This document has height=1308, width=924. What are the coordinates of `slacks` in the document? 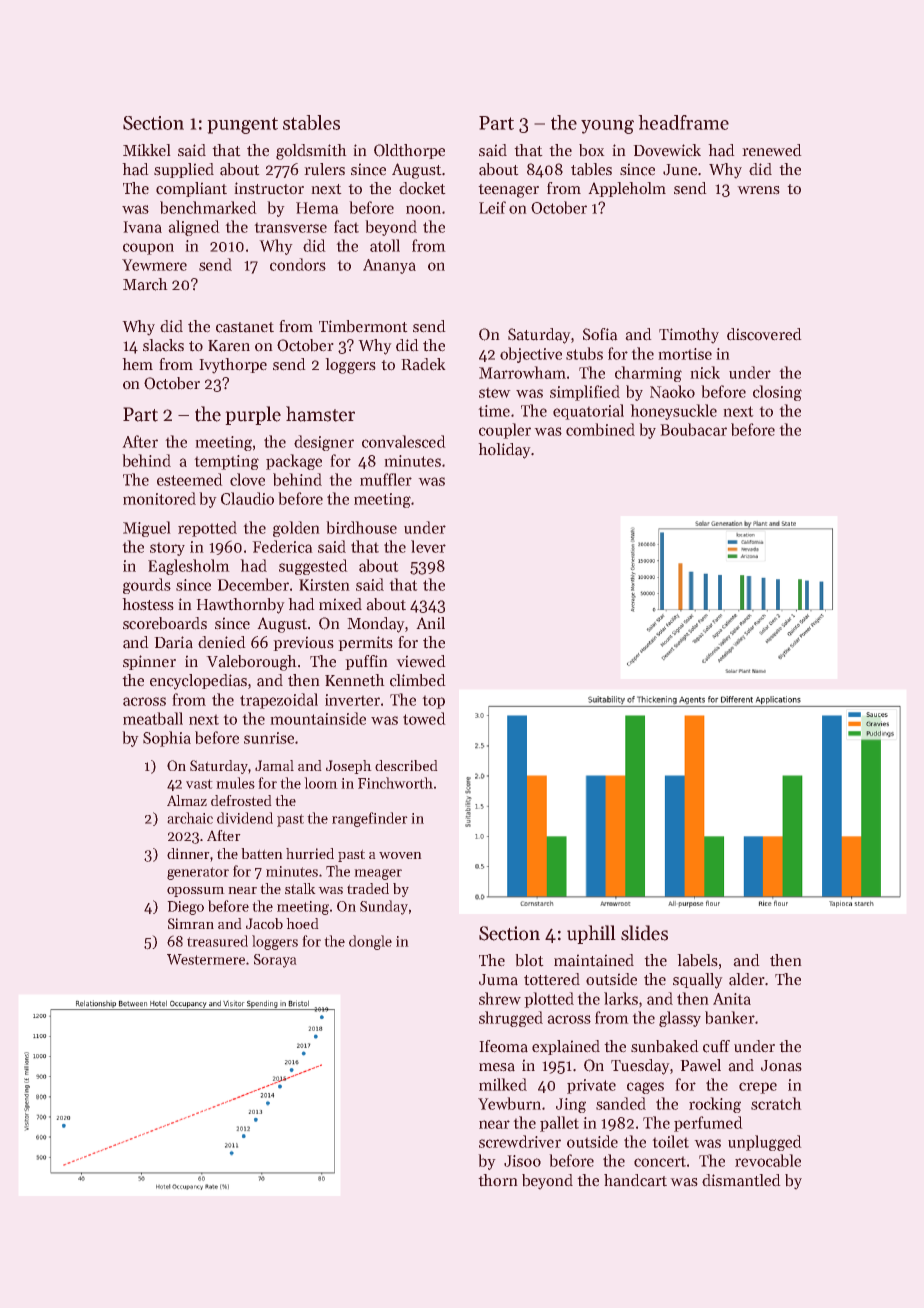 It's located at (163, 345).
